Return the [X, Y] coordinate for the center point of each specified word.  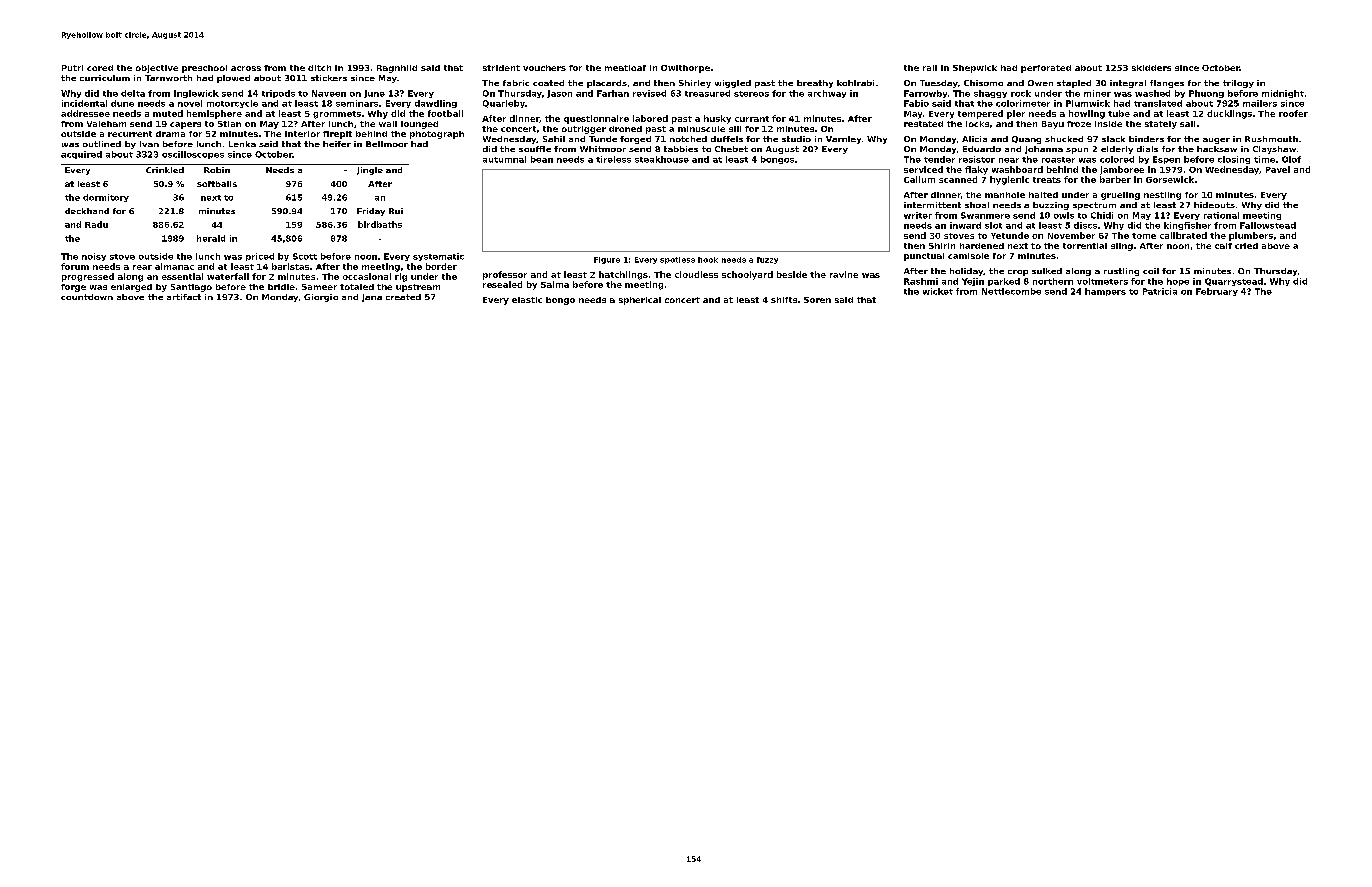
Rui [396, 211]
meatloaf [625, 68]
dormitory [106, 198]
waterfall [228, 276]
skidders [1151, 68]
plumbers [1251, 236]
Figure [607, 260]
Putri [72, 68]
